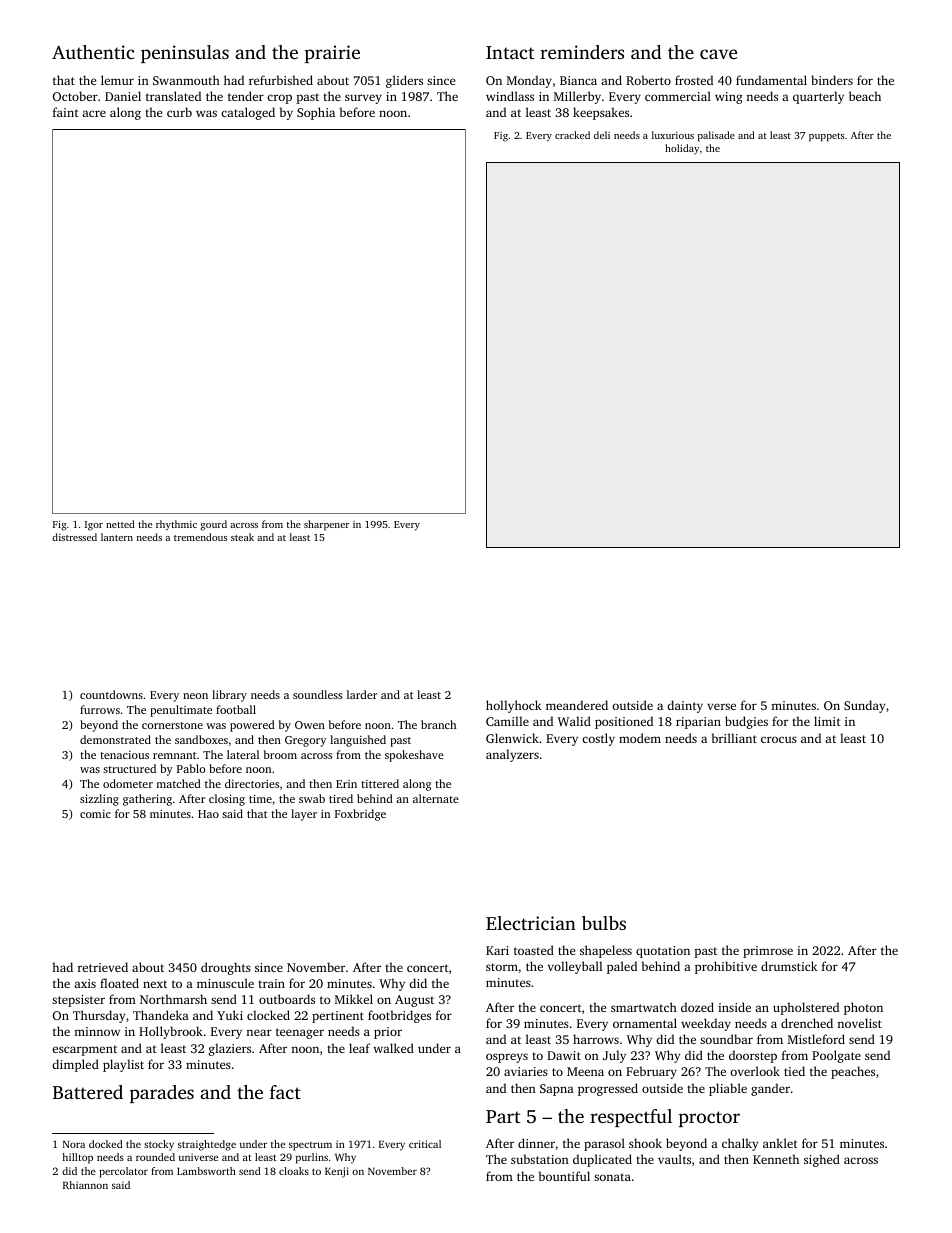 This screenshot has height=1233, width=952. Describe the element at coordinates (66, 112) in the screenshot. I see `faint` at that location.
